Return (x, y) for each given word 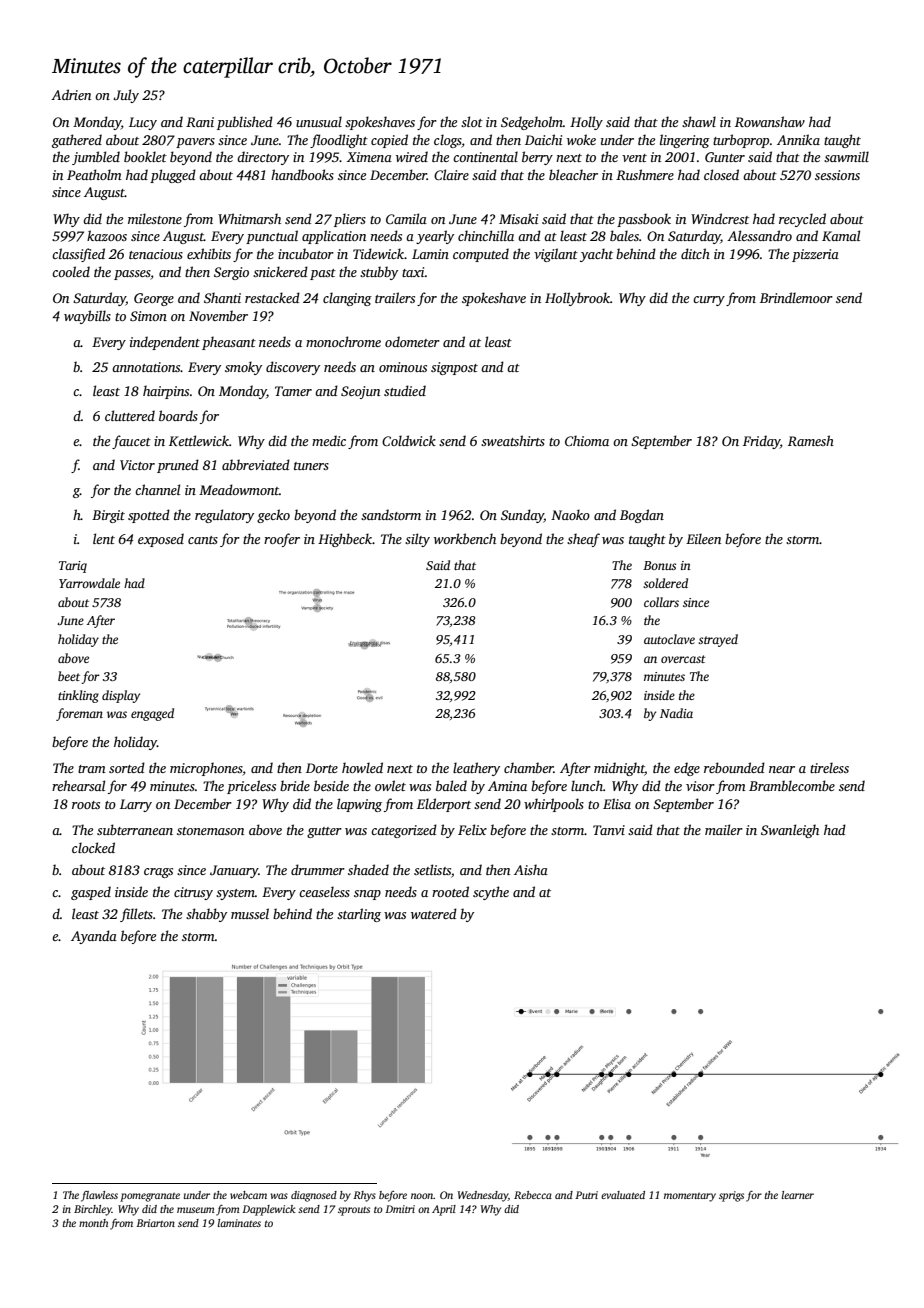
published (245, 123)
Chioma (587, 440)
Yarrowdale (89, 583)
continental (485, 156)
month (93, 1223)
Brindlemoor (796, 297)
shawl (699, 121)
